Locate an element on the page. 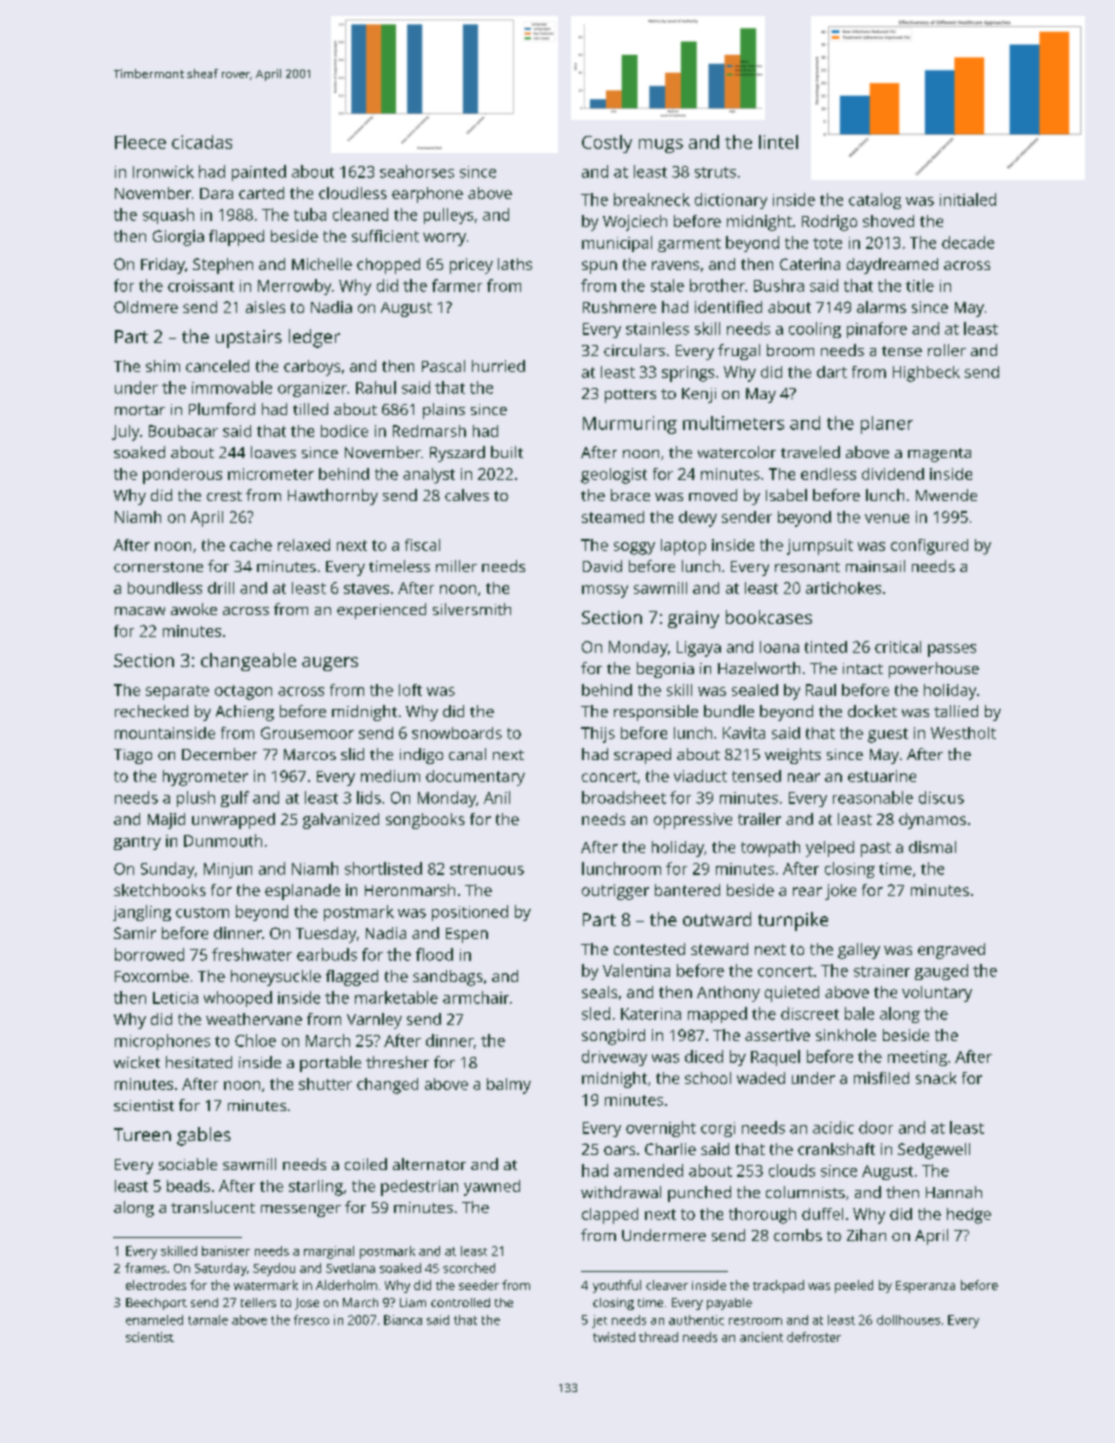  beads is located at coordinates (188, 1186).
